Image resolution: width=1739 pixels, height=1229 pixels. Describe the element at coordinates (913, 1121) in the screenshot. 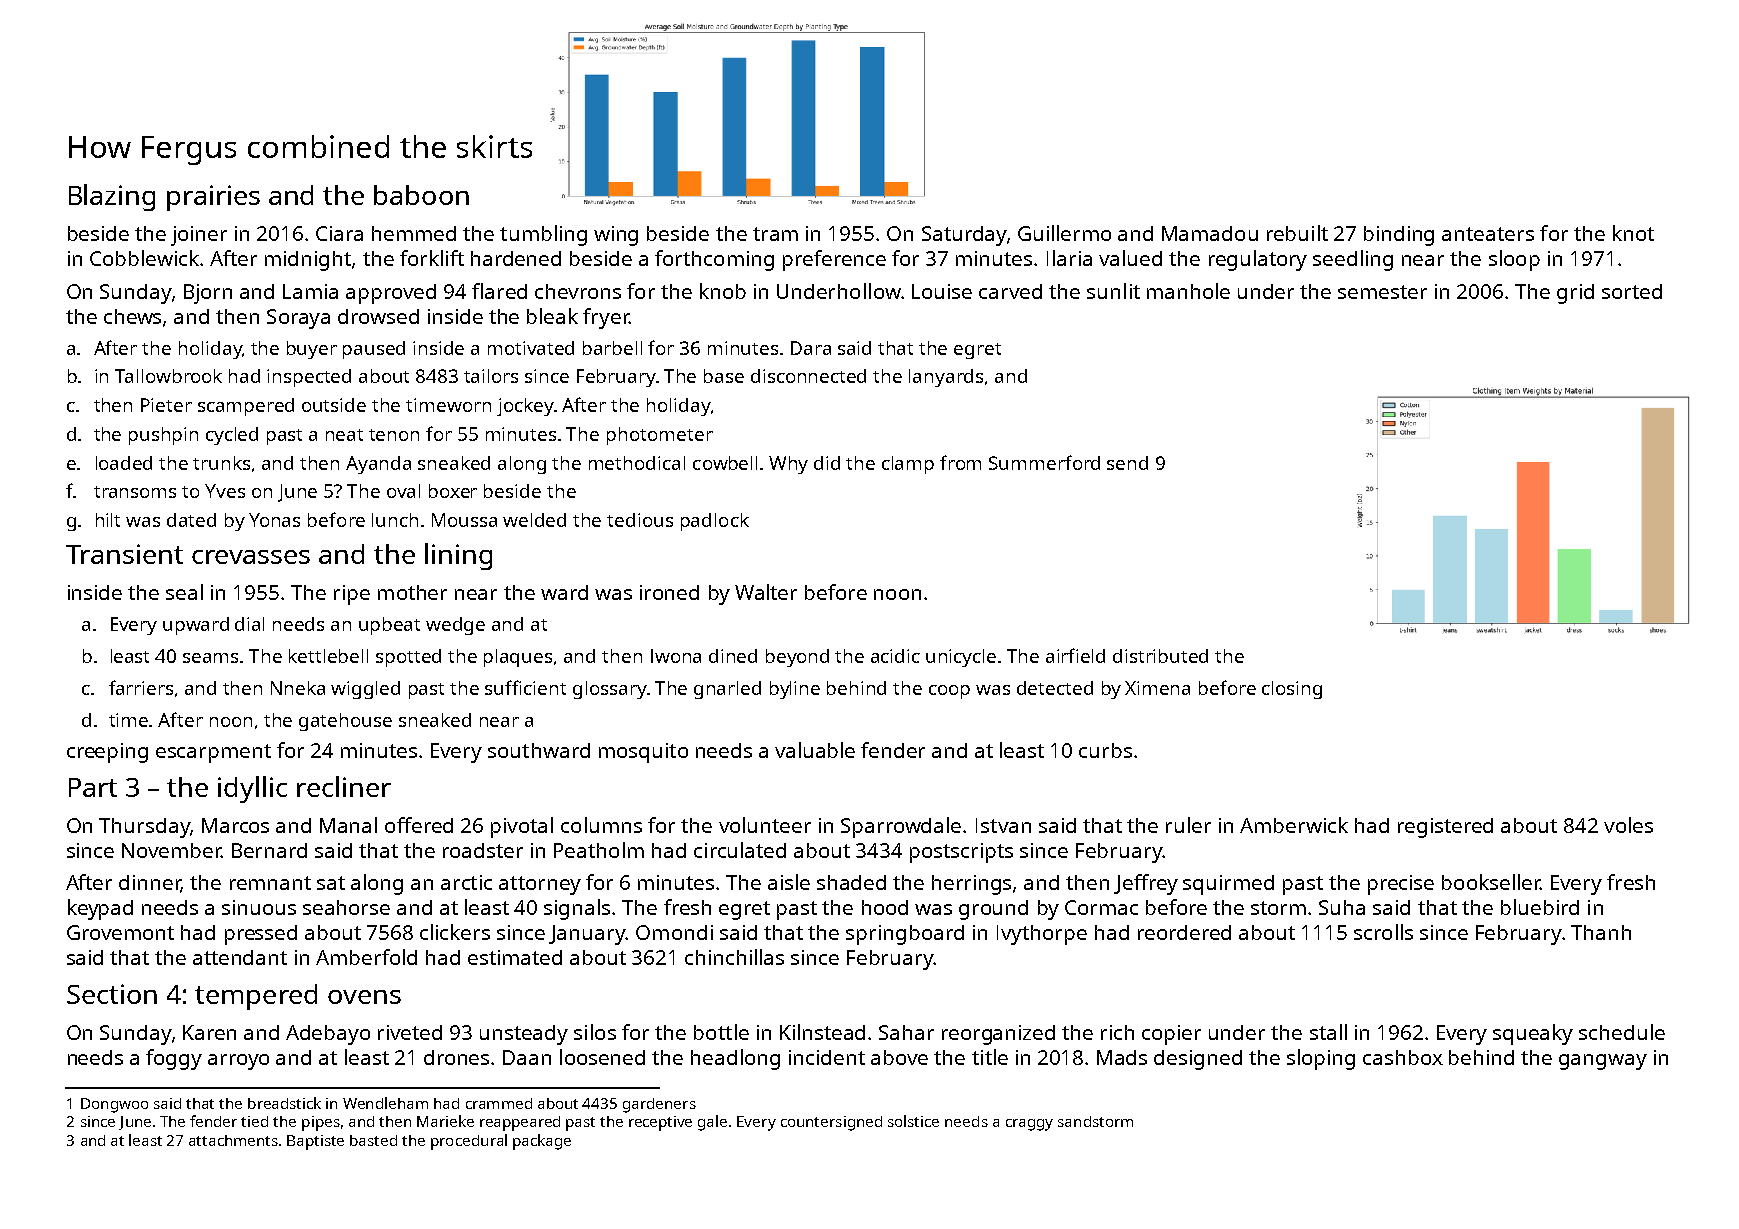

I see `solstice` at that location.
